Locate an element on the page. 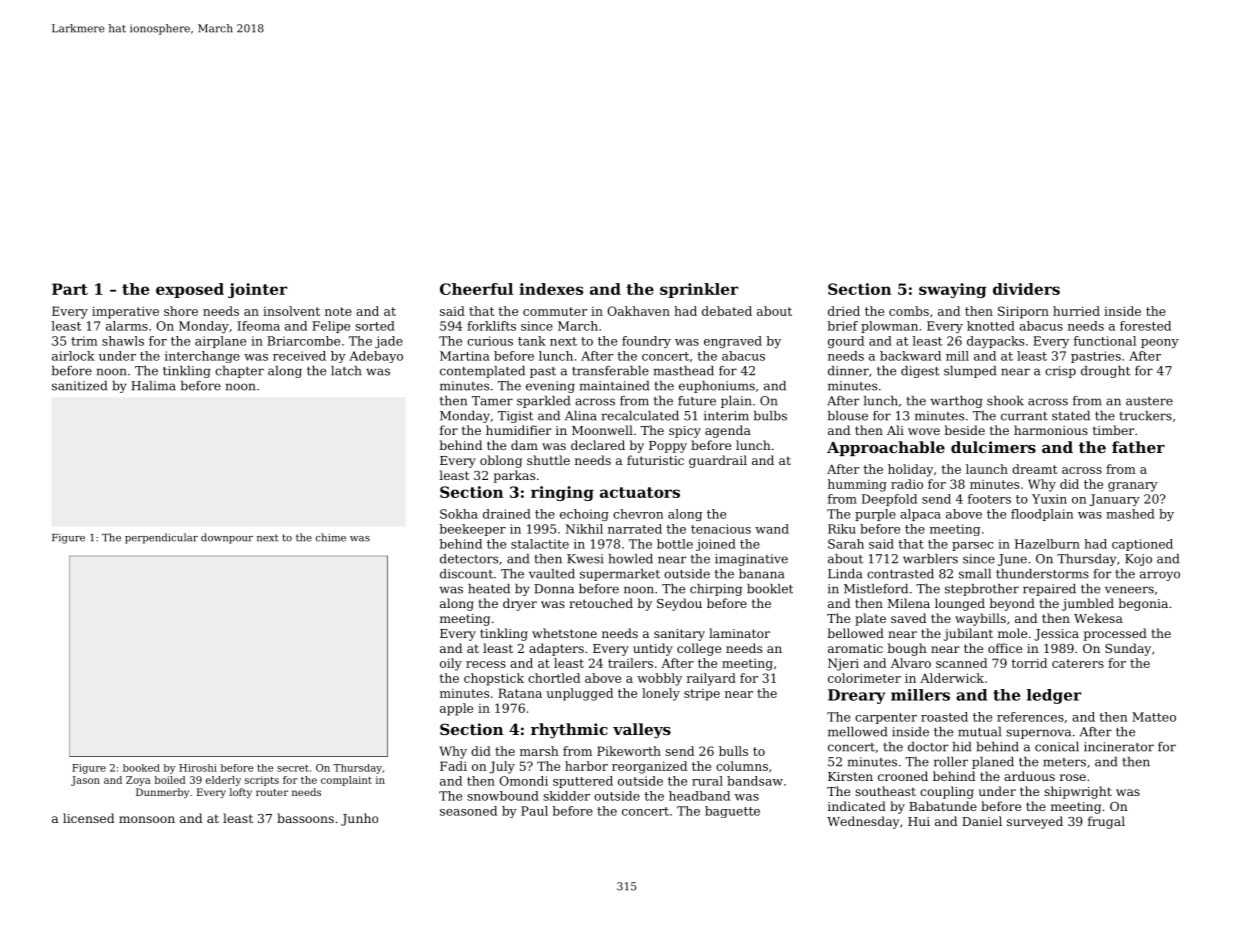 This image has height=952, width=1233. mashed is located at coordinates (1130, 514).
